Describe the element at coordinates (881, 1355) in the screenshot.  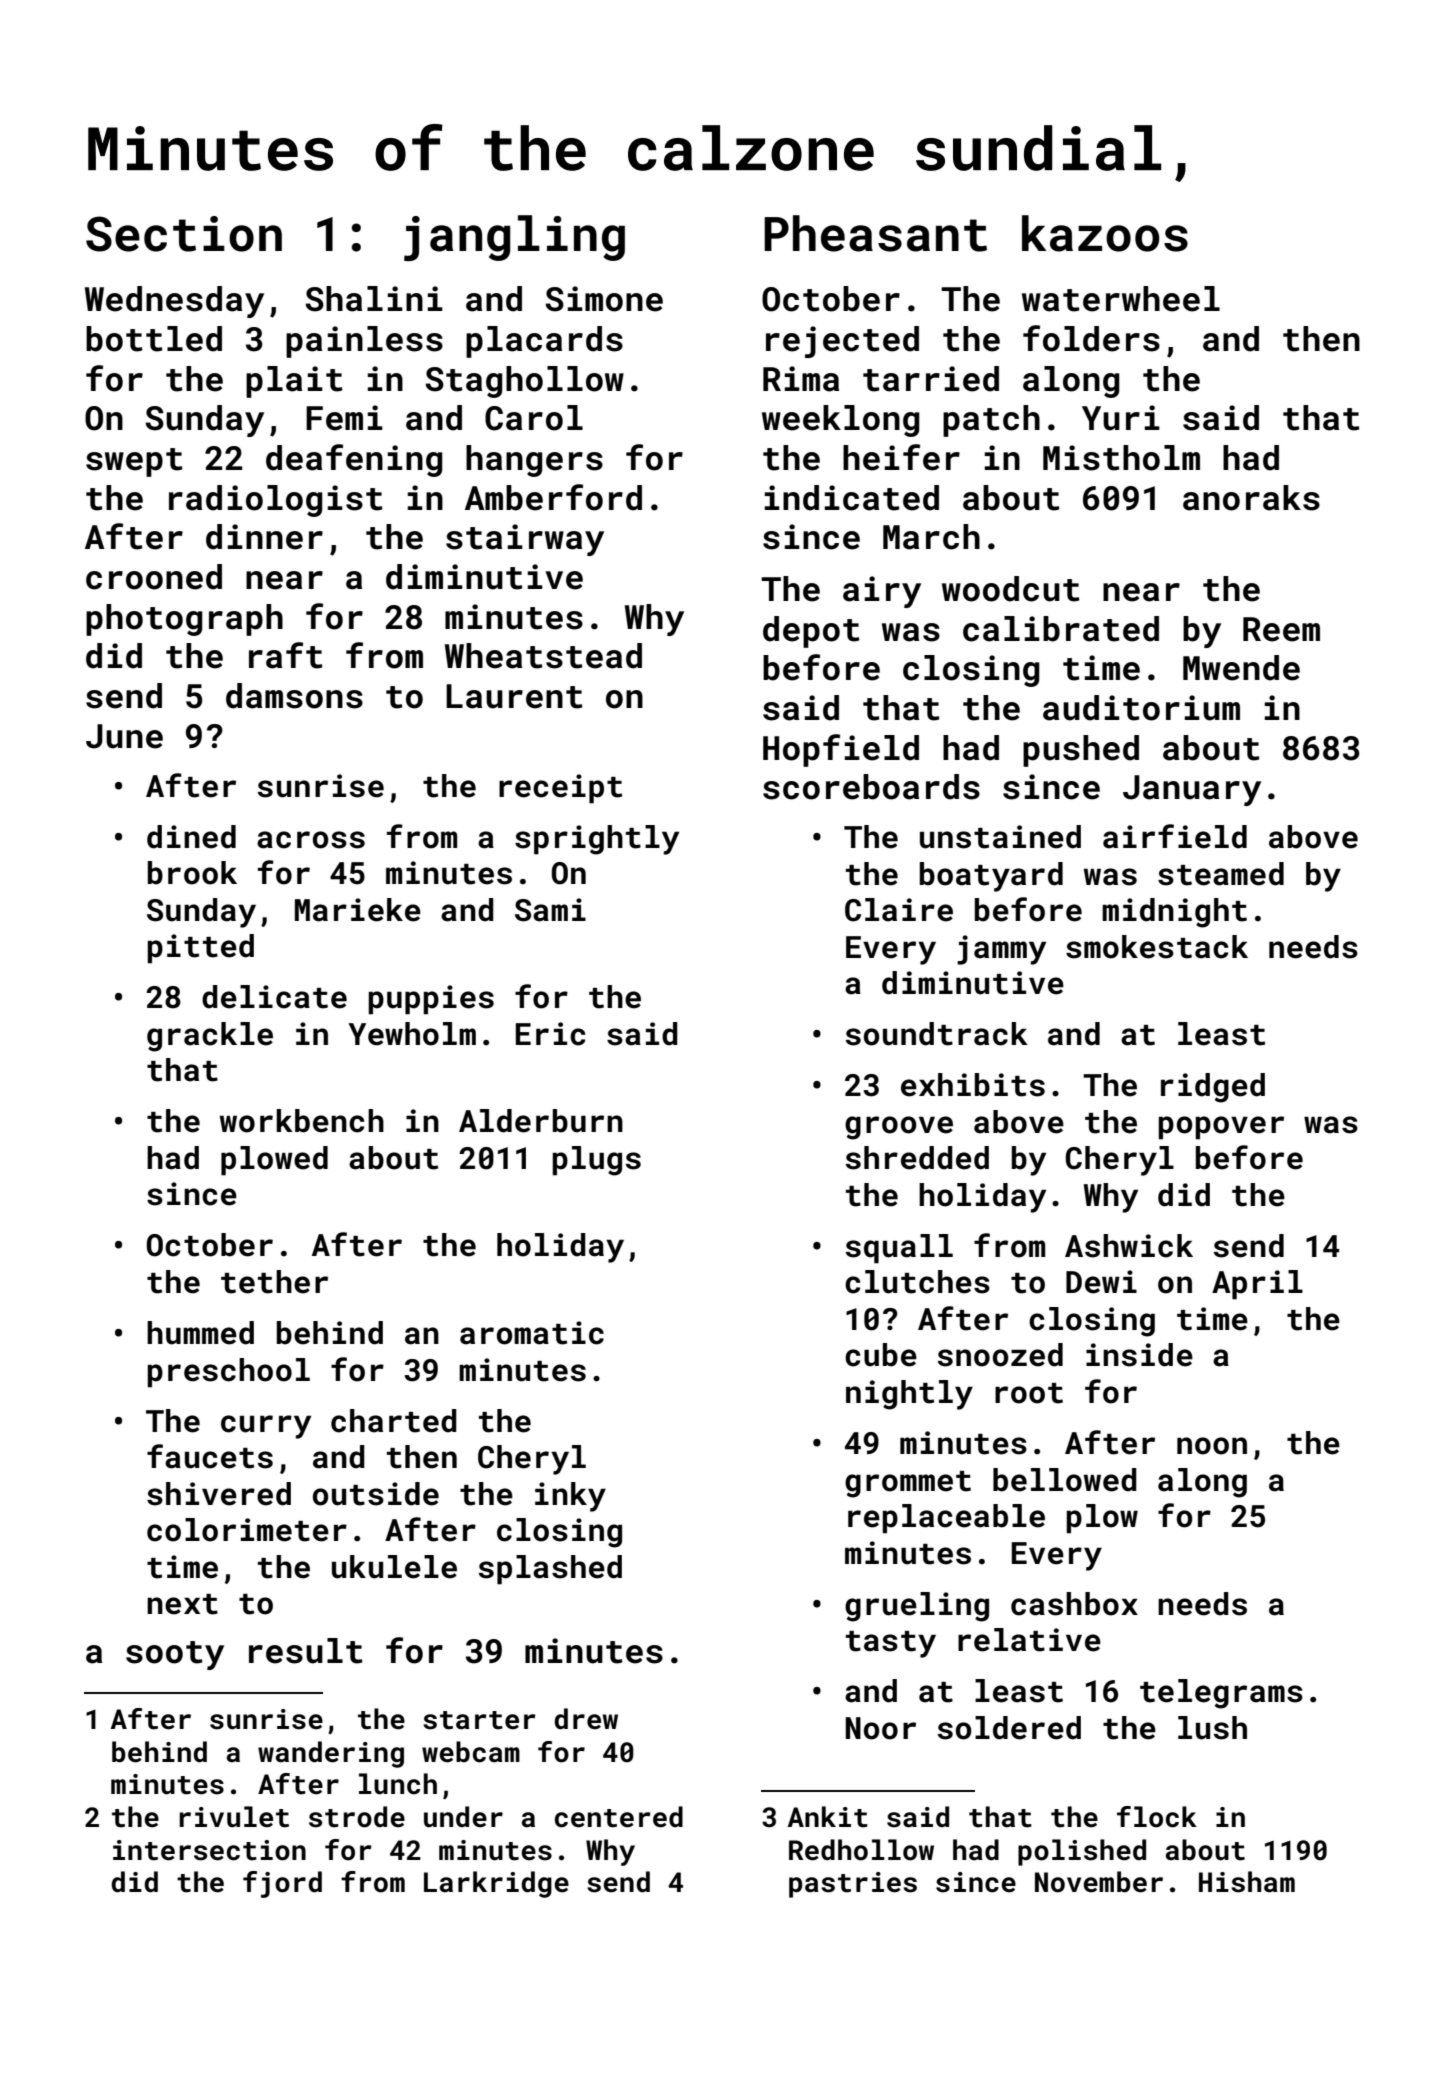
I see `cube` at that location.
